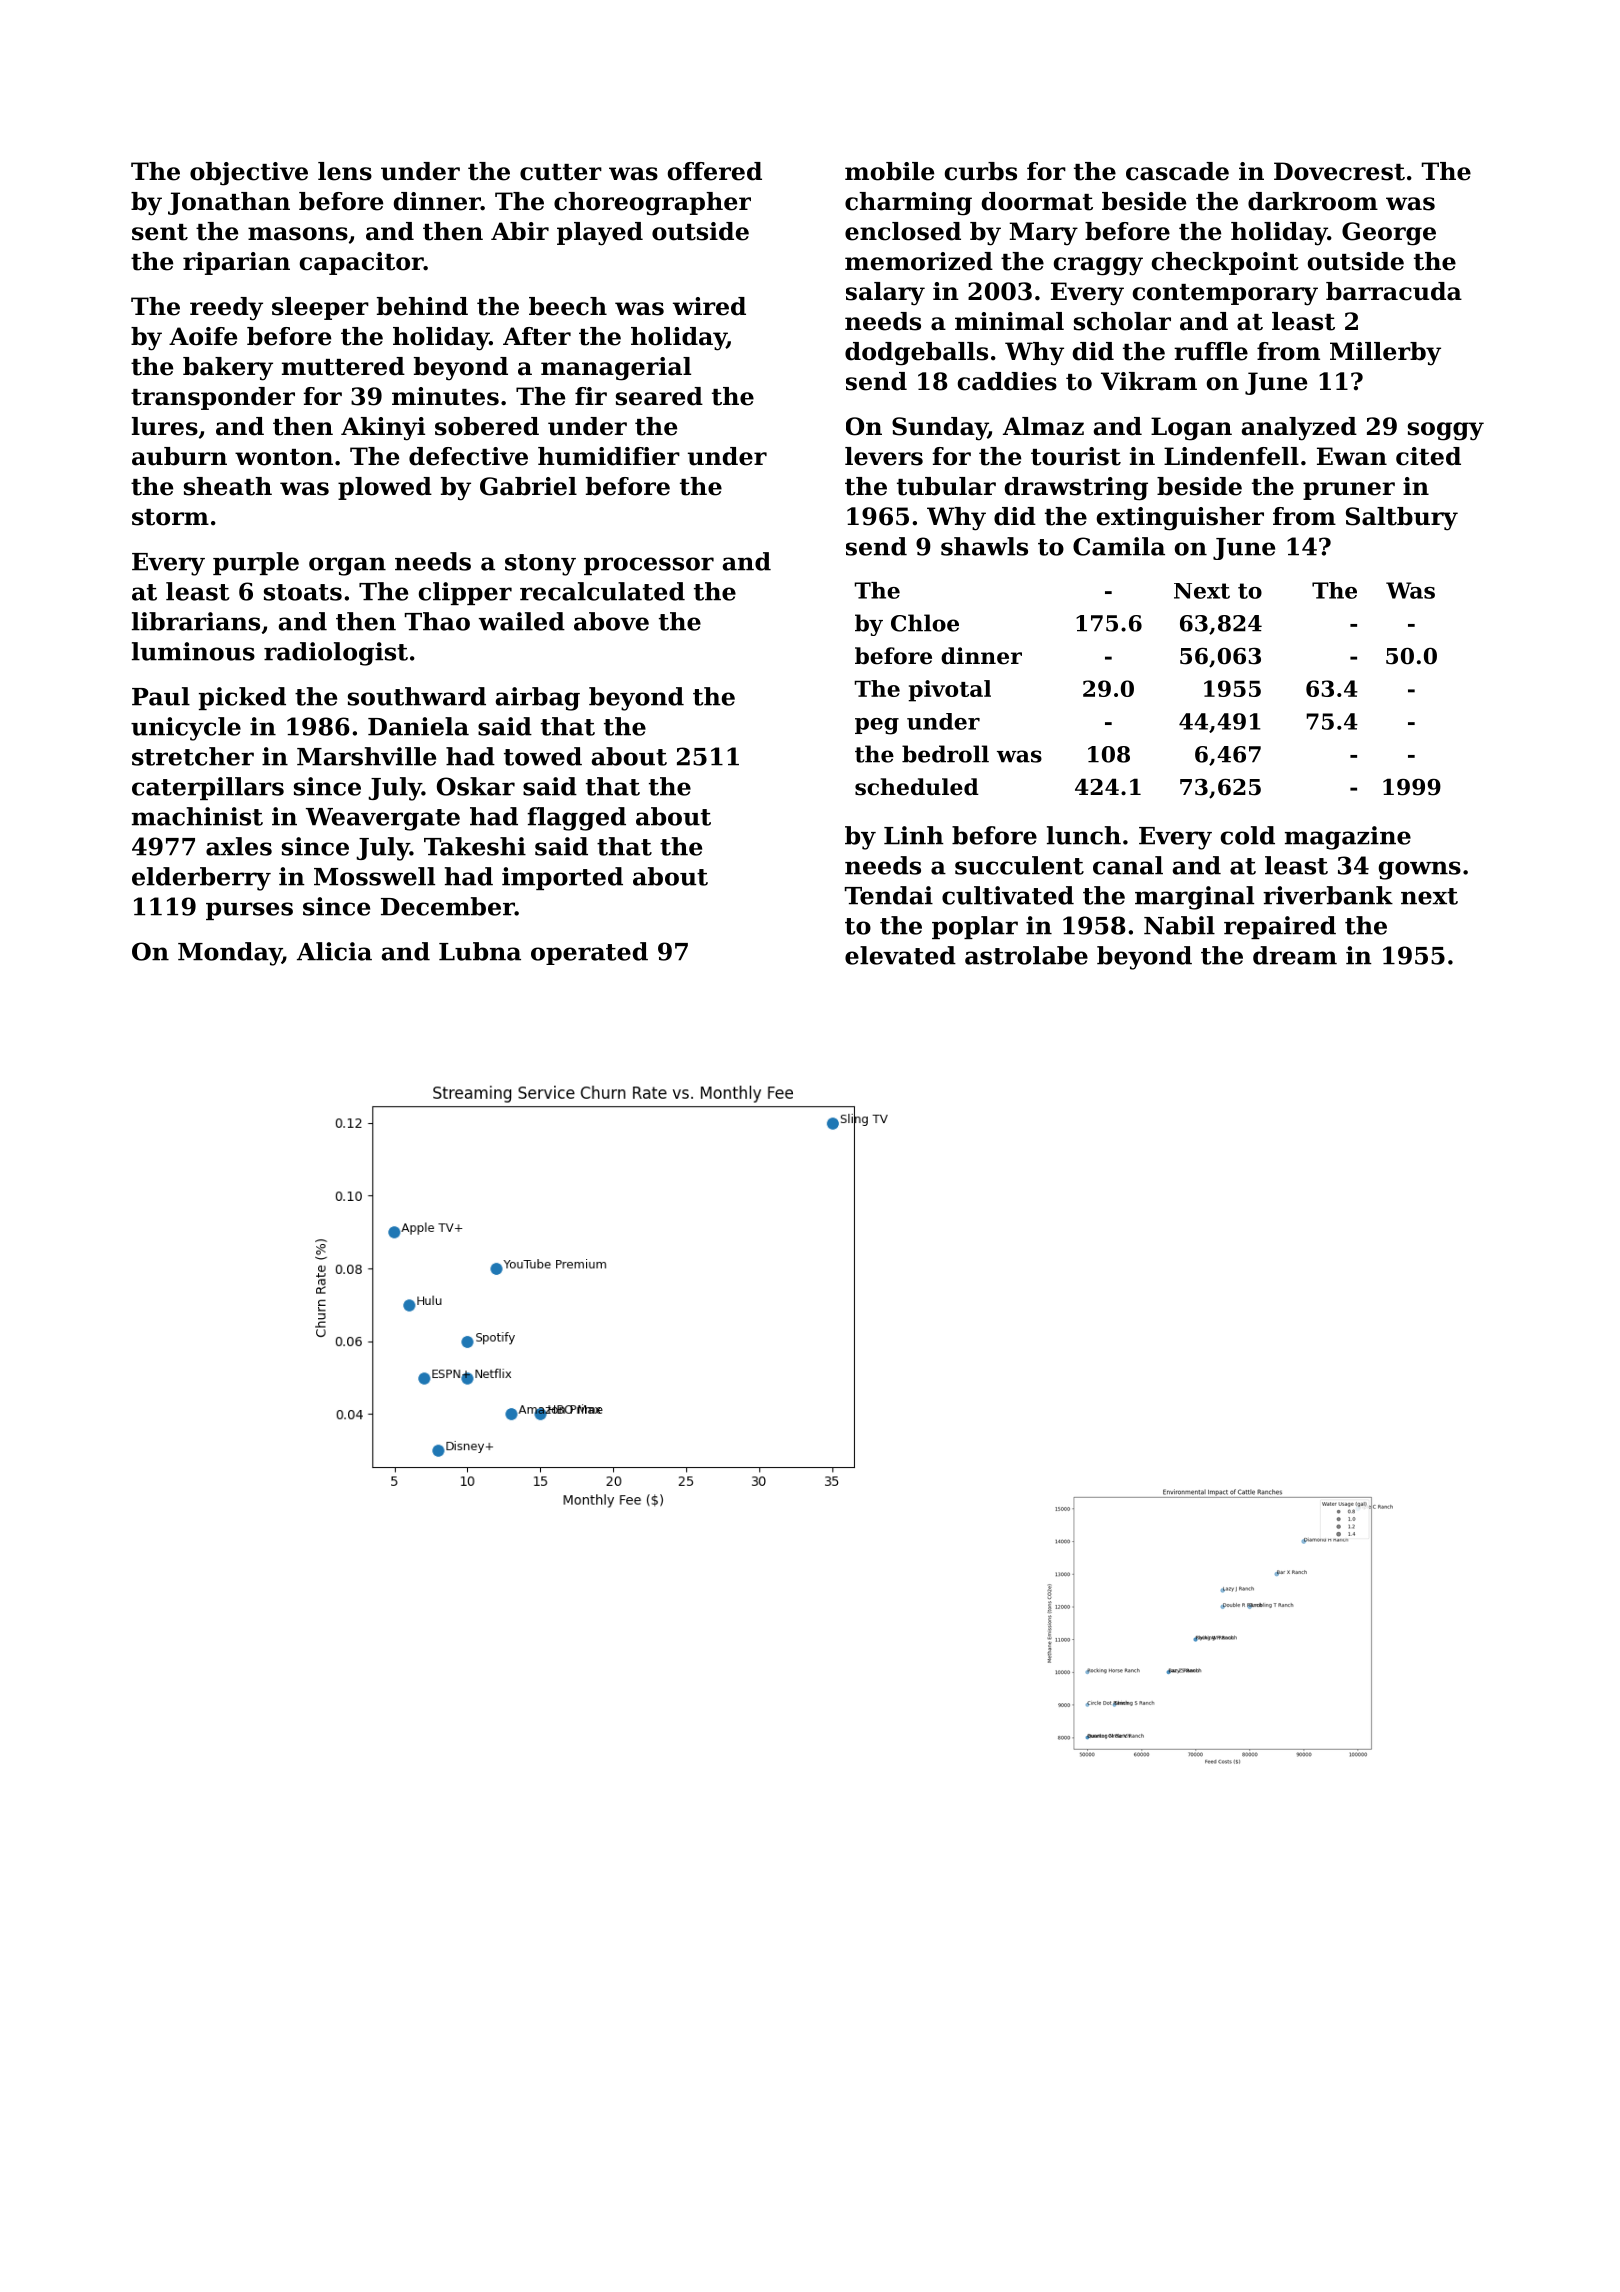 This screenshot has height=2292, width=1620. Describe the element at coordinates (1026, 955) in the screenshot. I see `astrolabe` at that location.
